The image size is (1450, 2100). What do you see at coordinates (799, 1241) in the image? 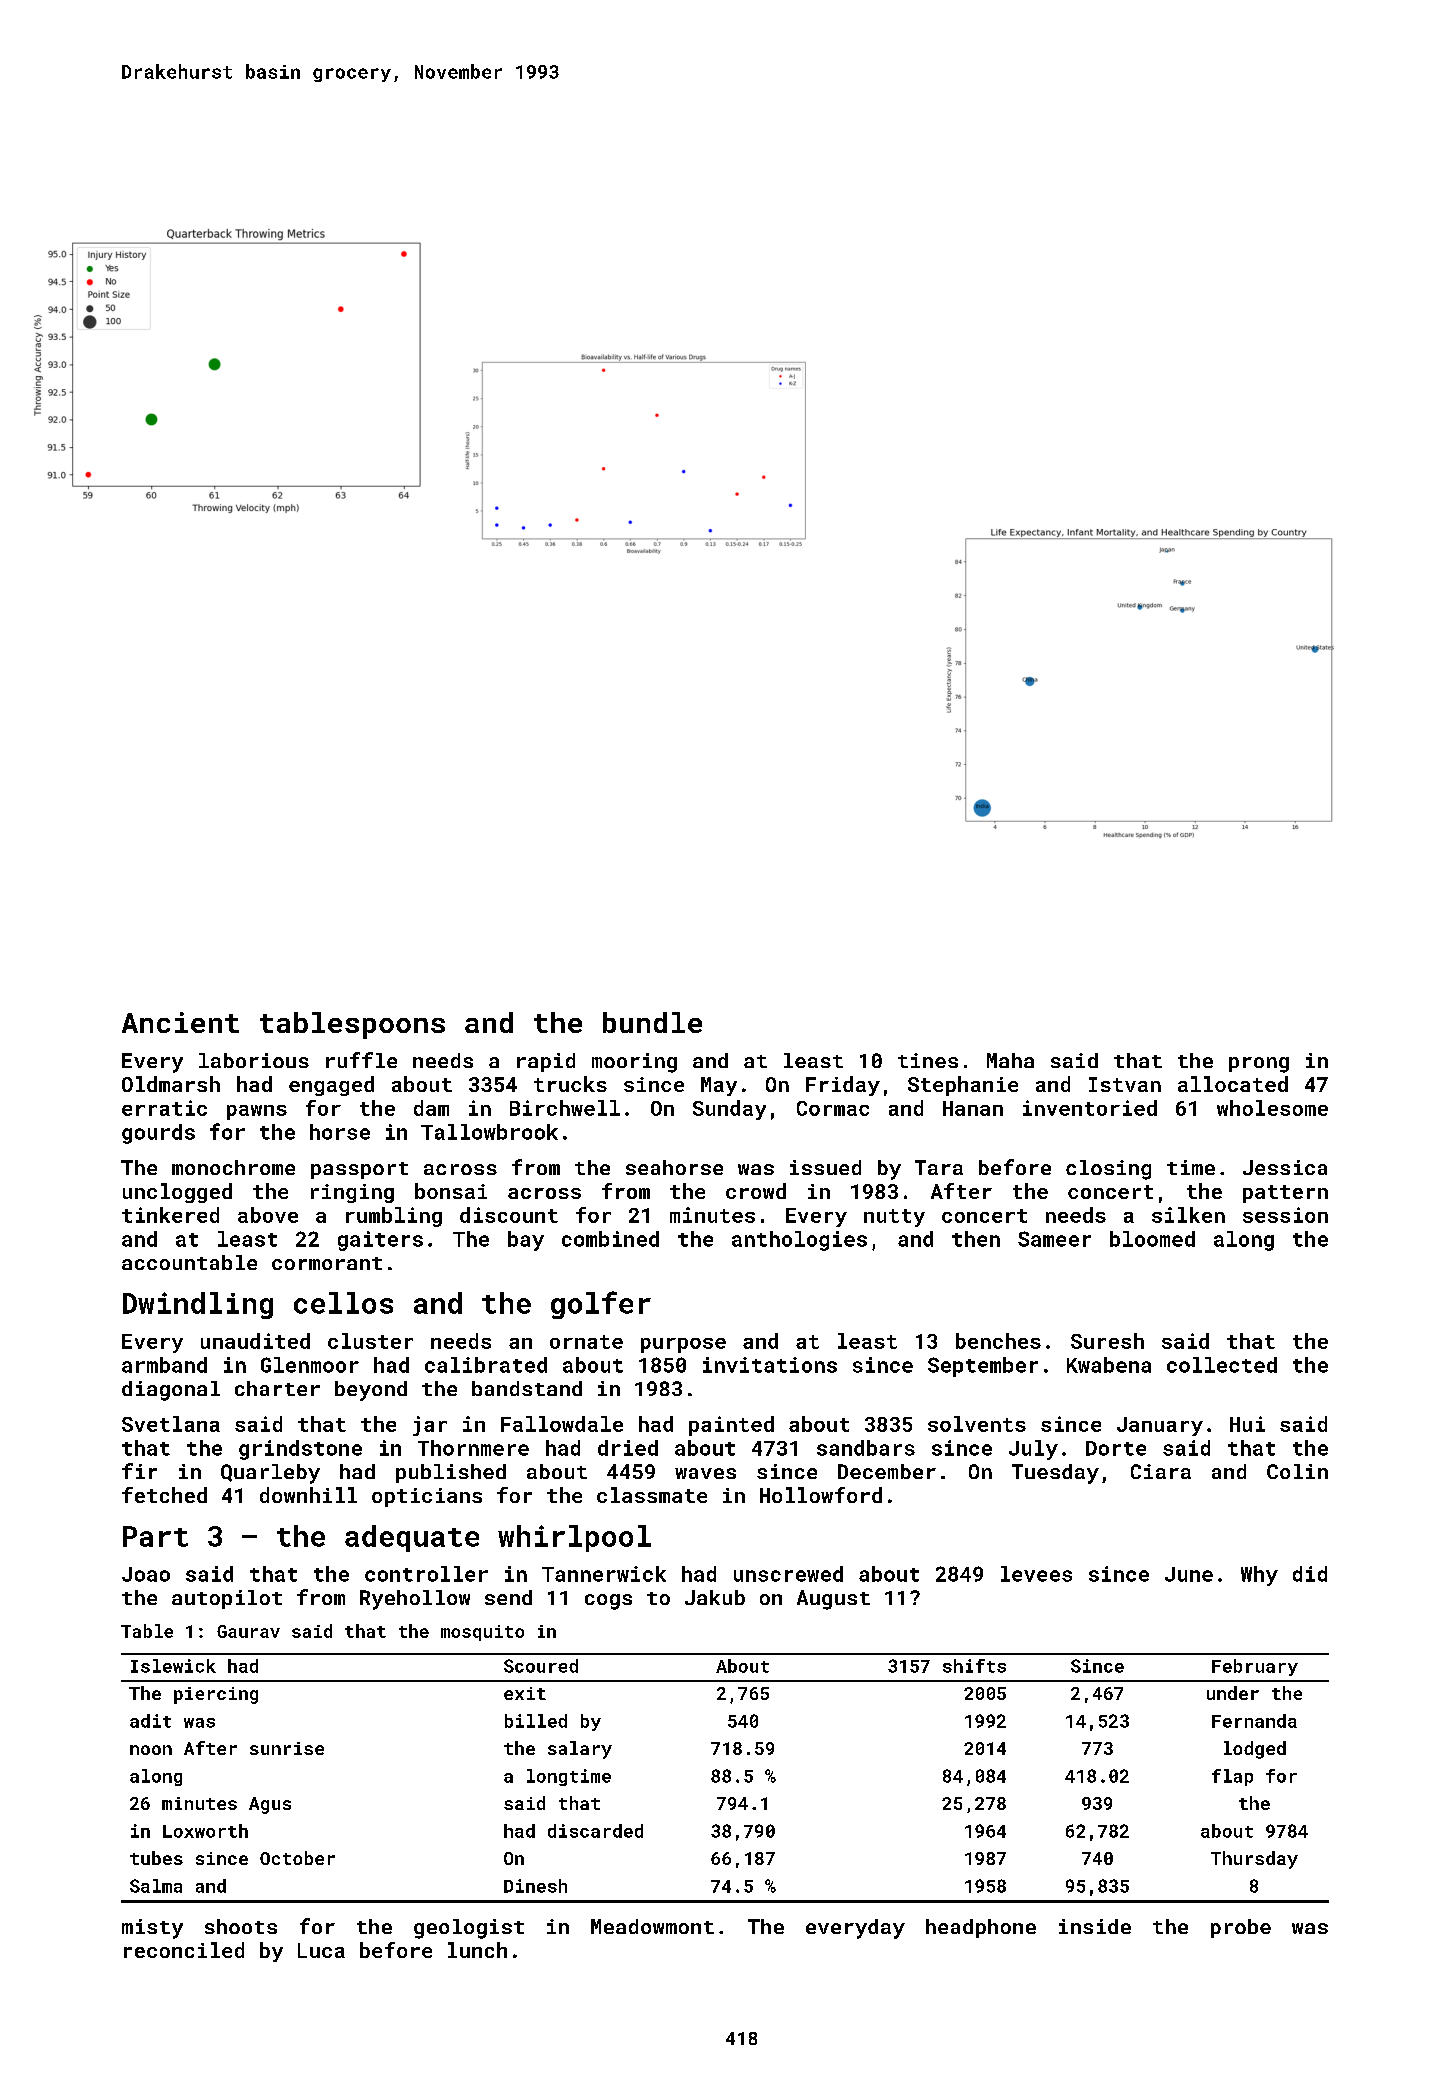
I see `anthologies` at bounding box center [799, 1241].
